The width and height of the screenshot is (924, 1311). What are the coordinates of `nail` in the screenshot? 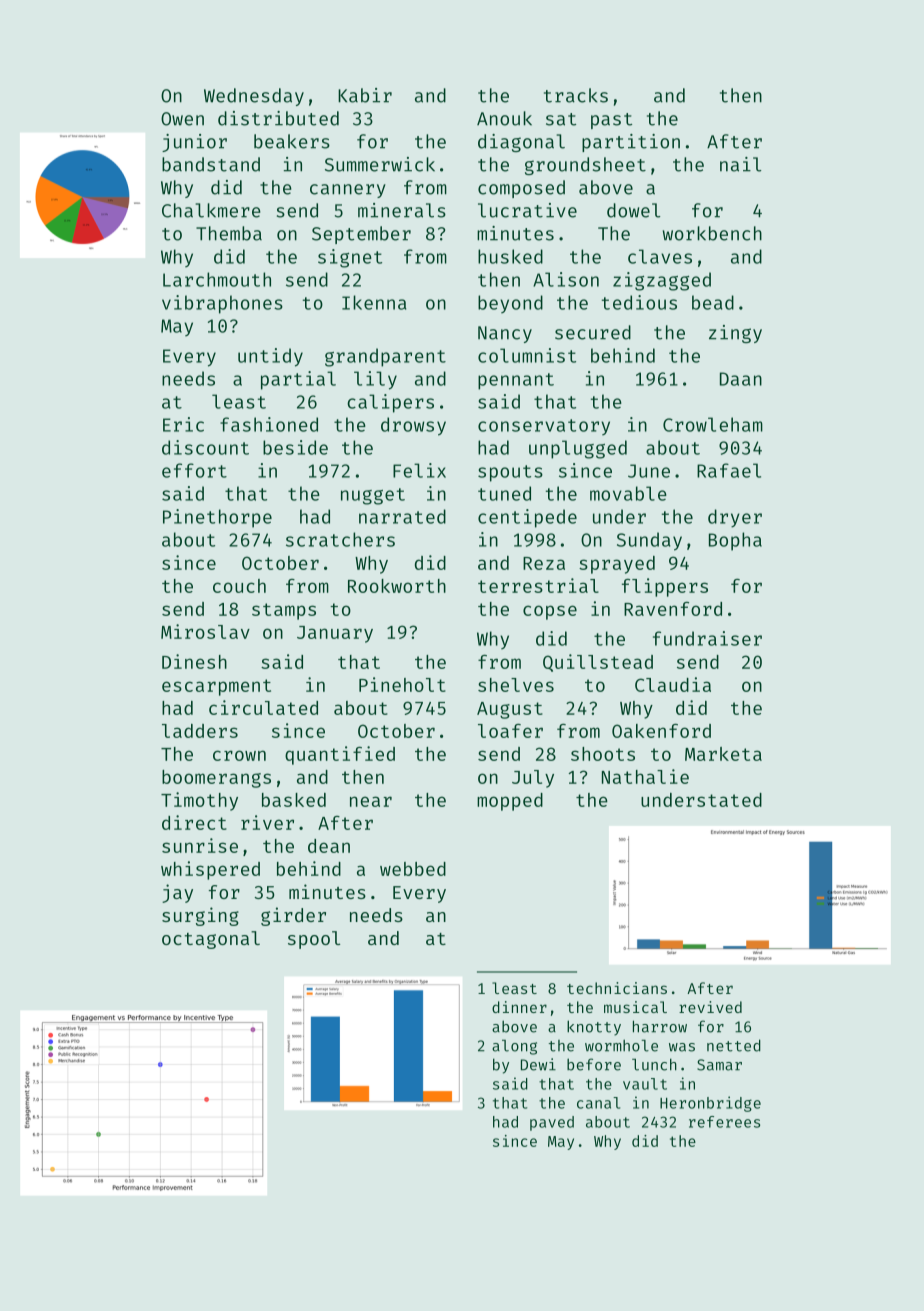 It's located at (740, 164).
